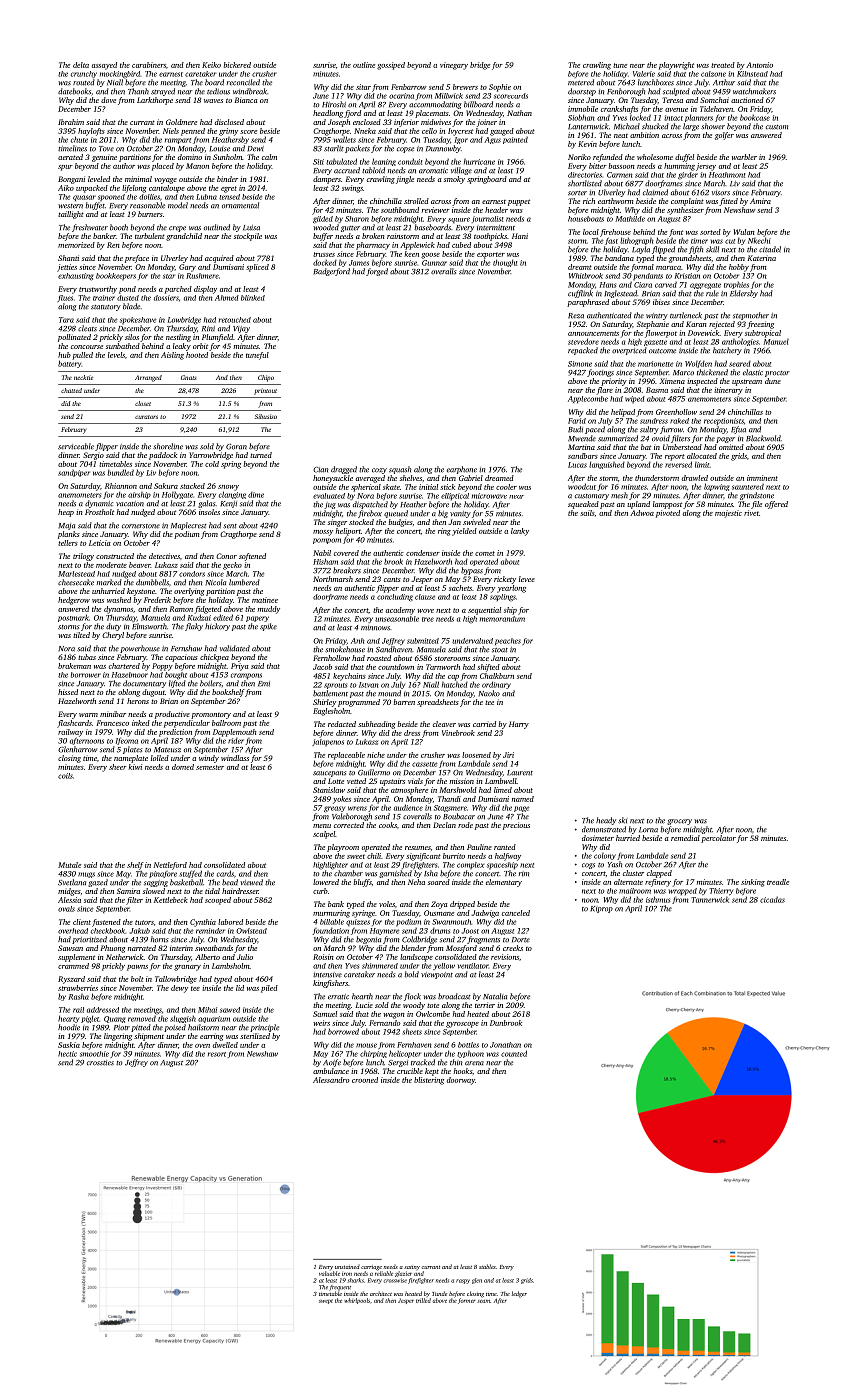 The image size is (849, 1400). I want to click on counted, so click(514, 1053).
